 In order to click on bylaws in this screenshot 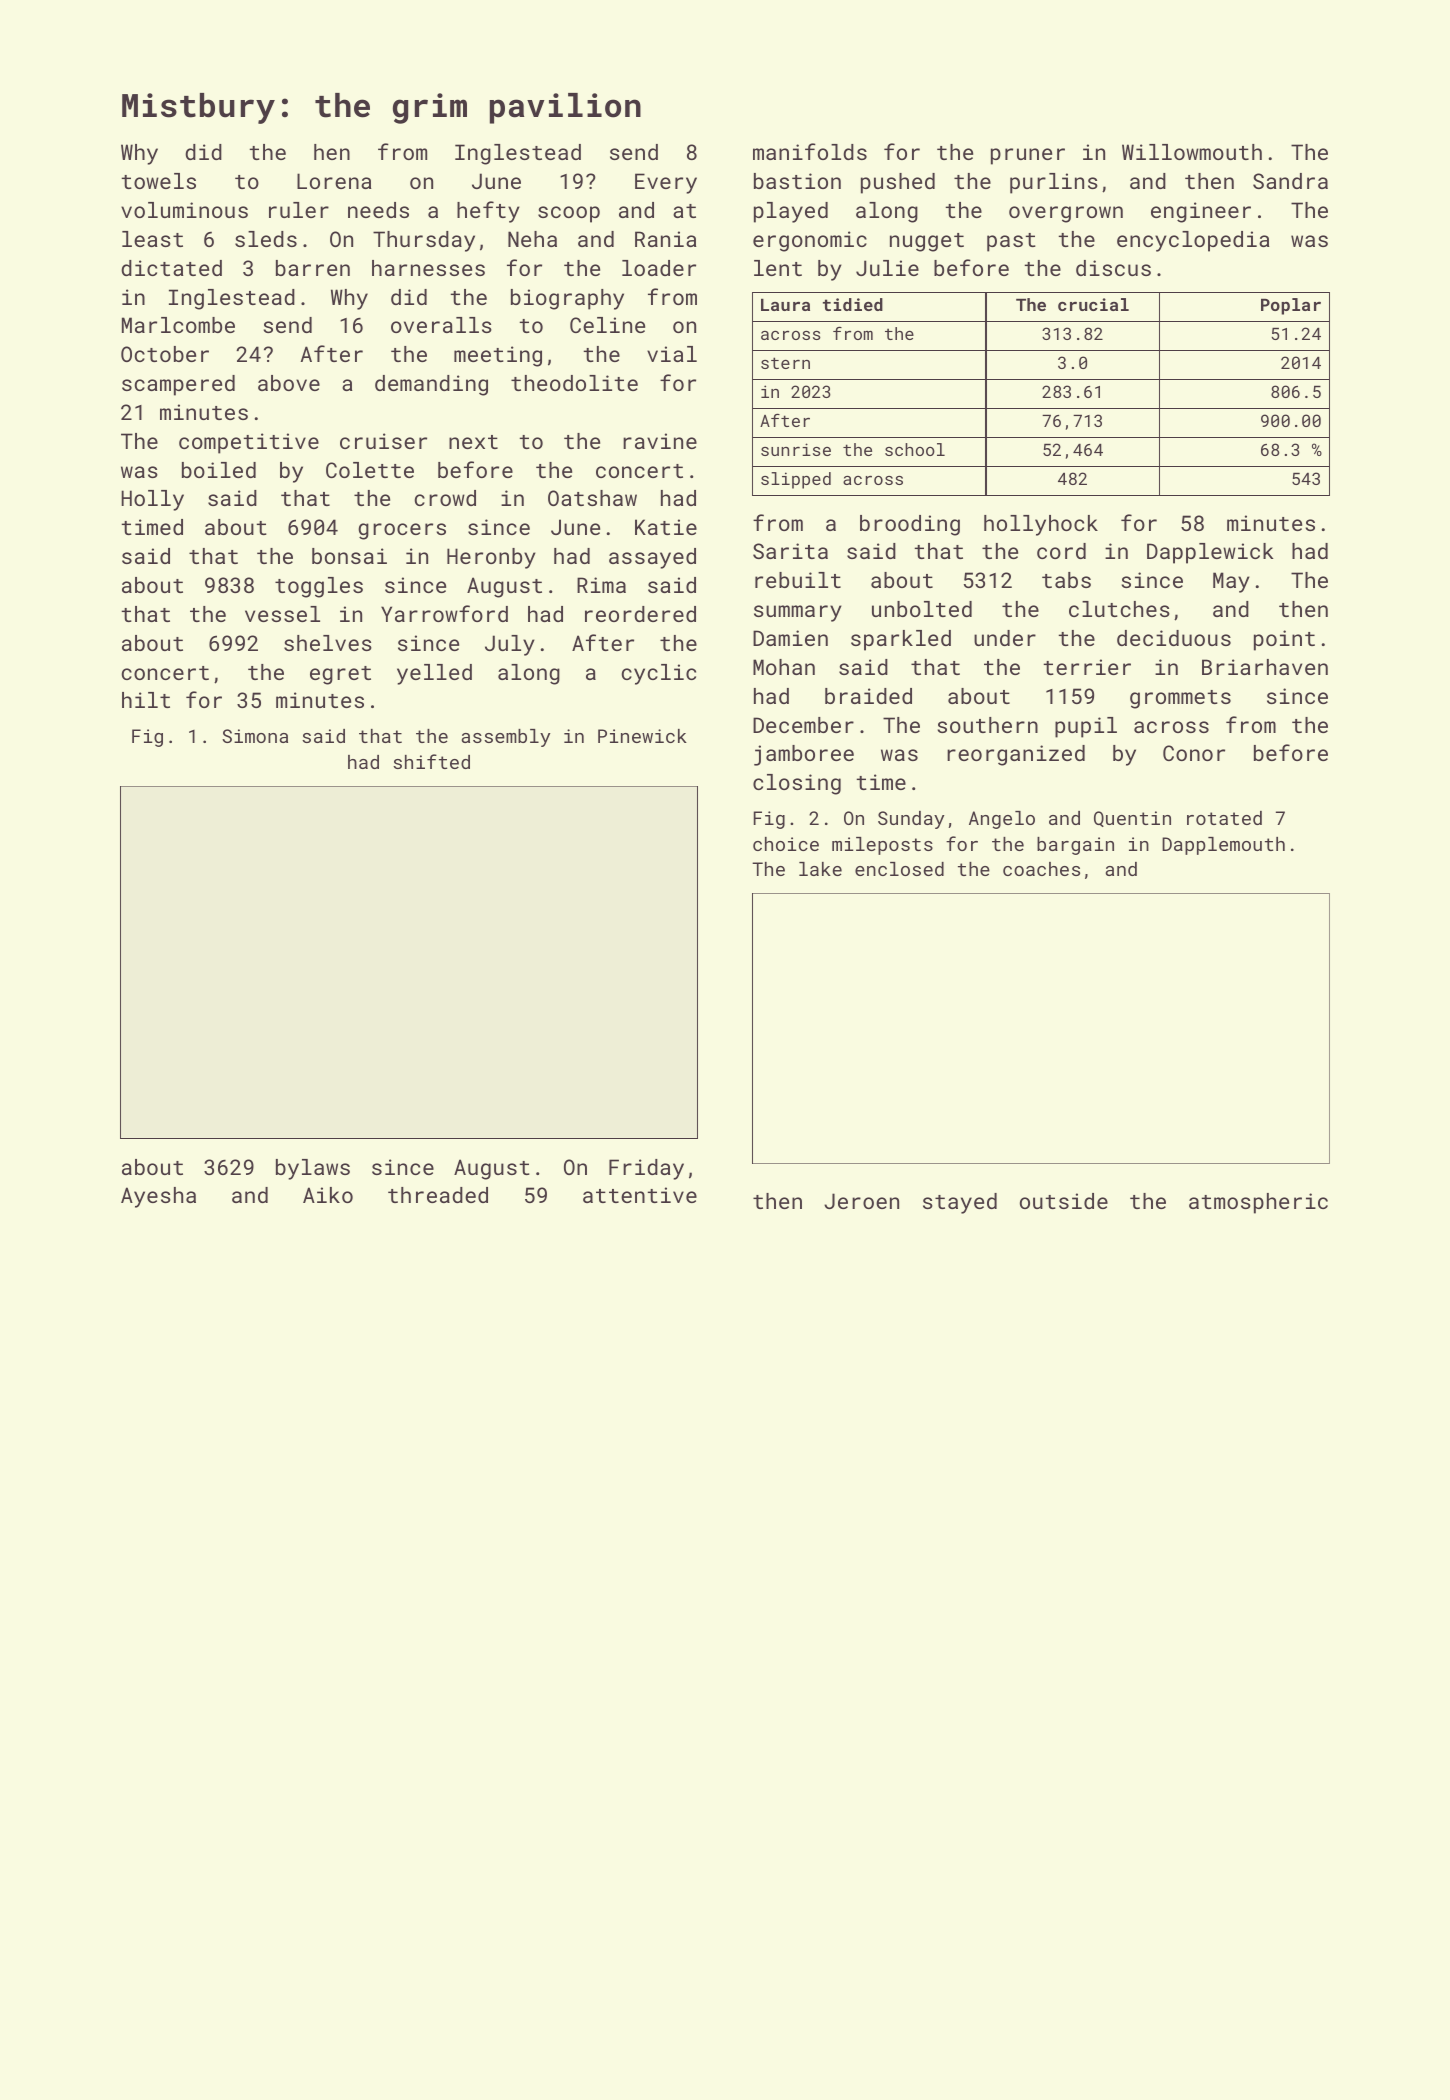, I will do `click(313, 1169)`.
